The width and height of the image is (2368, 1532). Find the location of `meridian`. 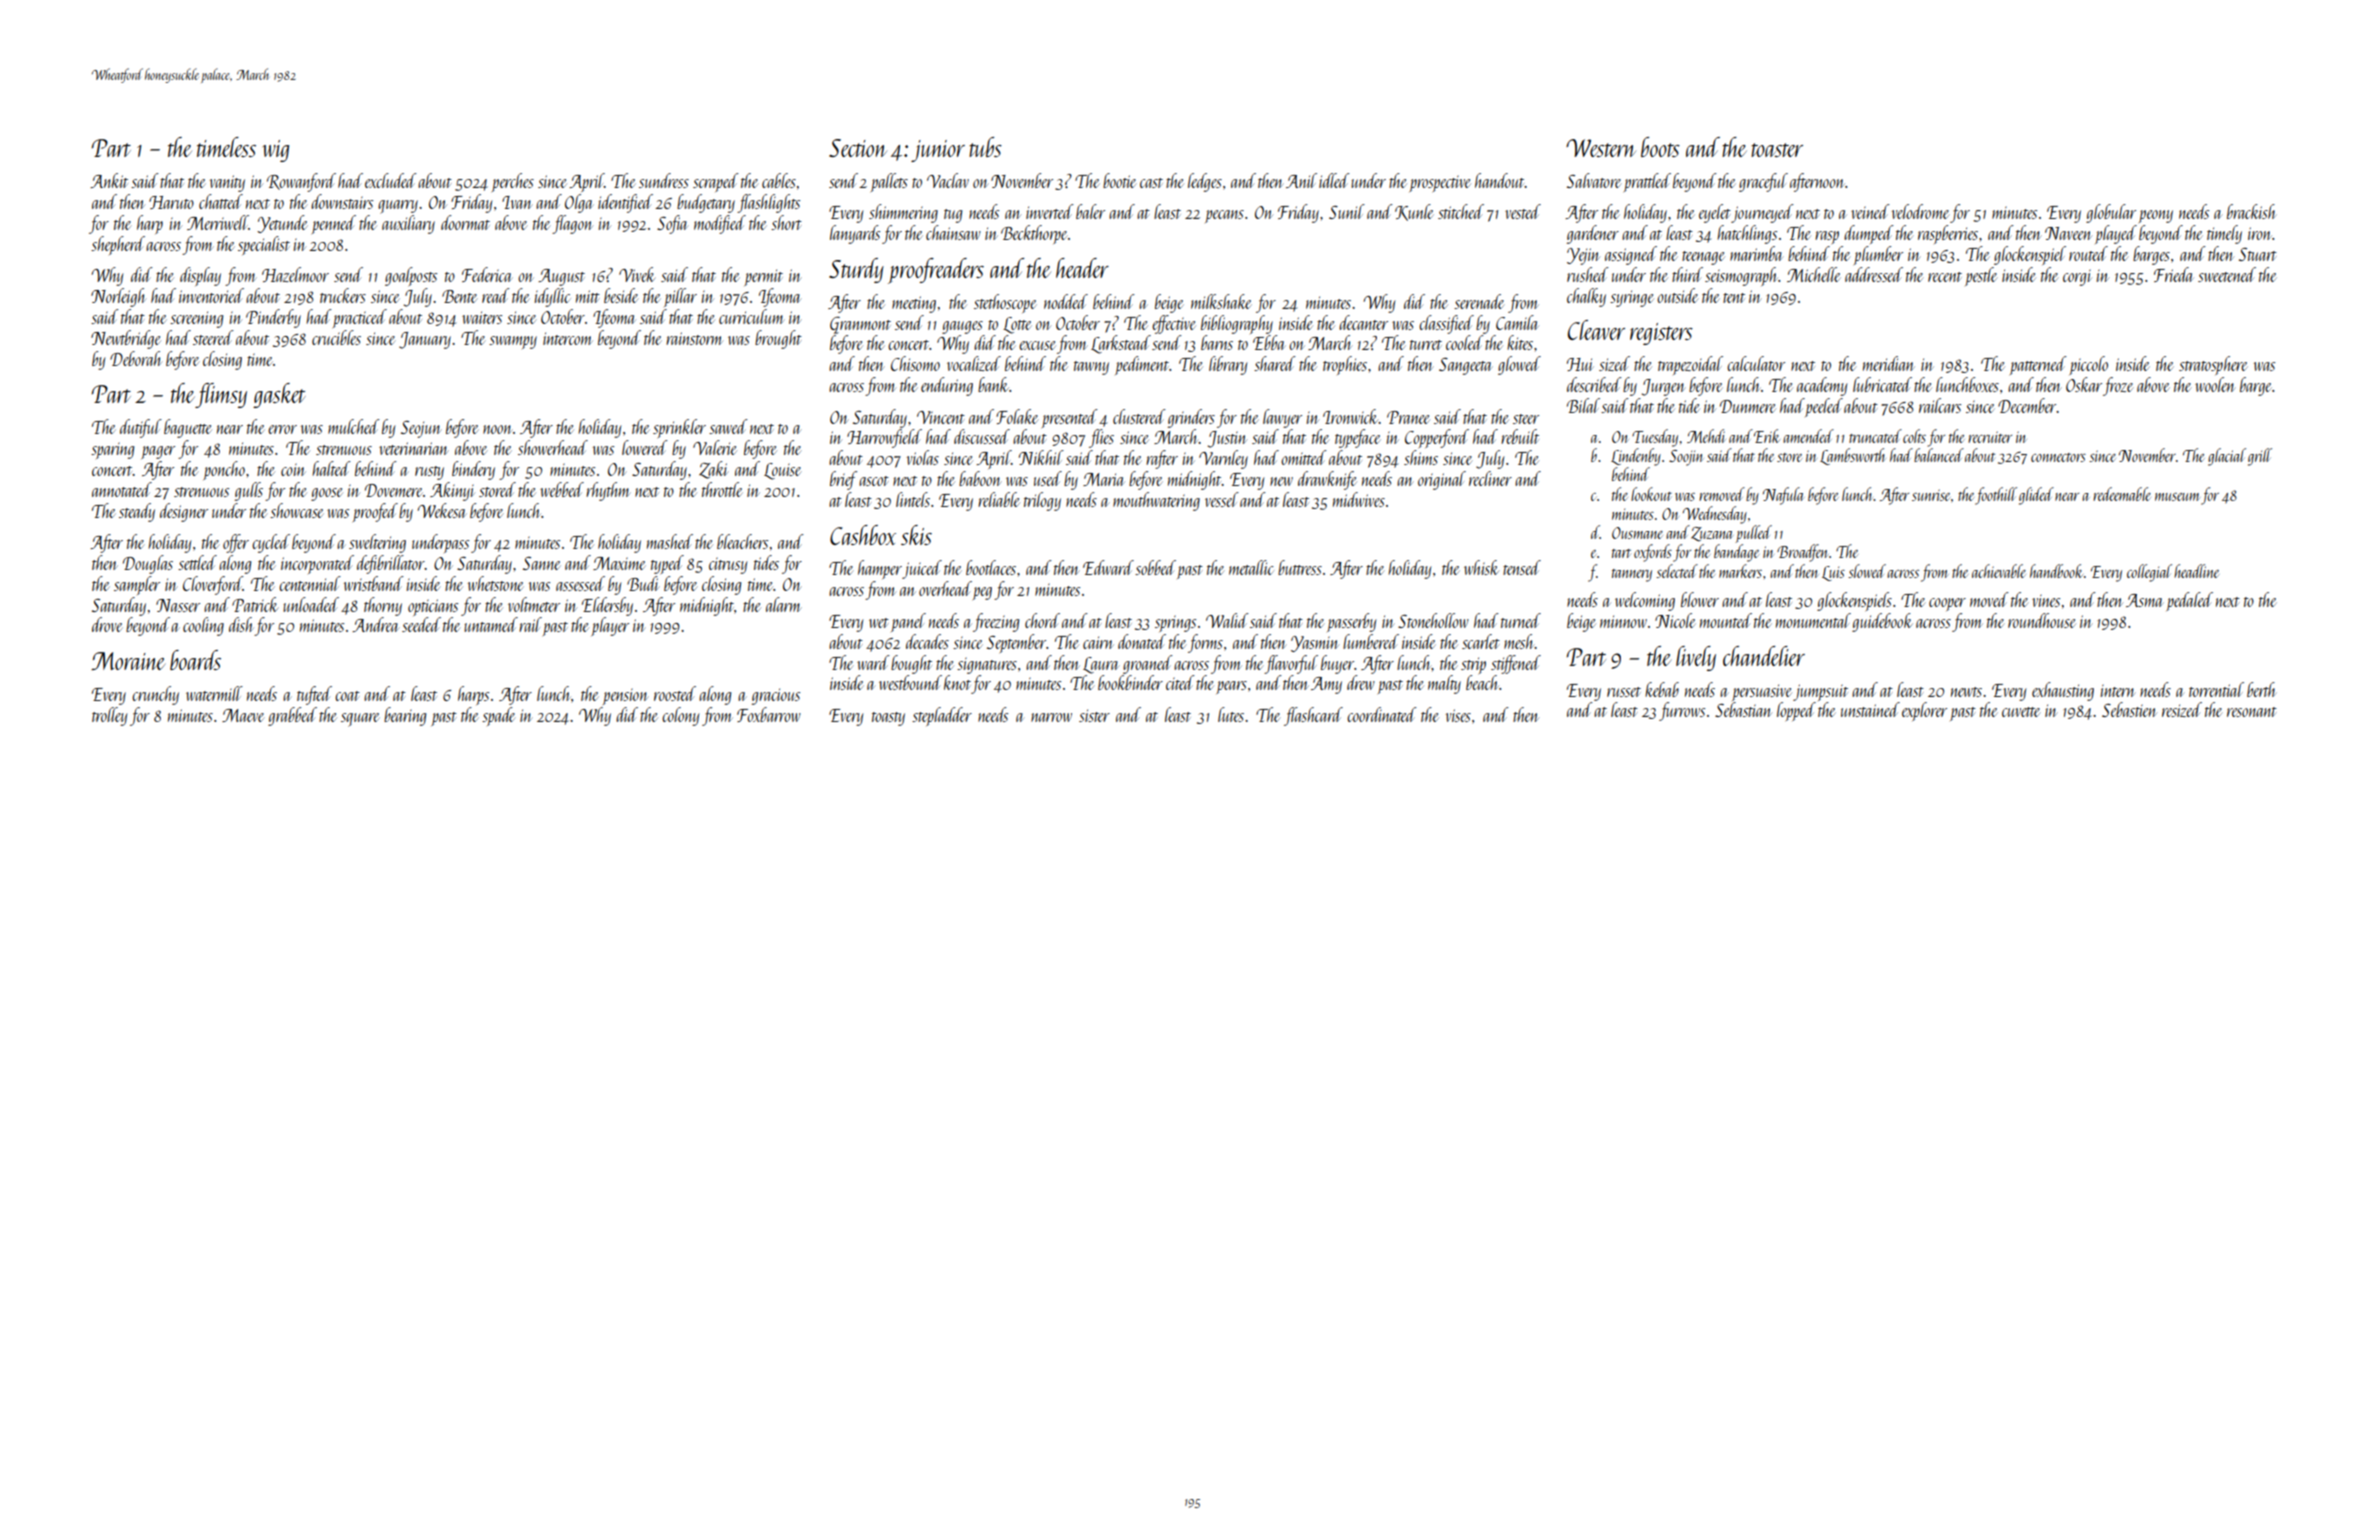

meridian is located at coordinates (1888, 363).
